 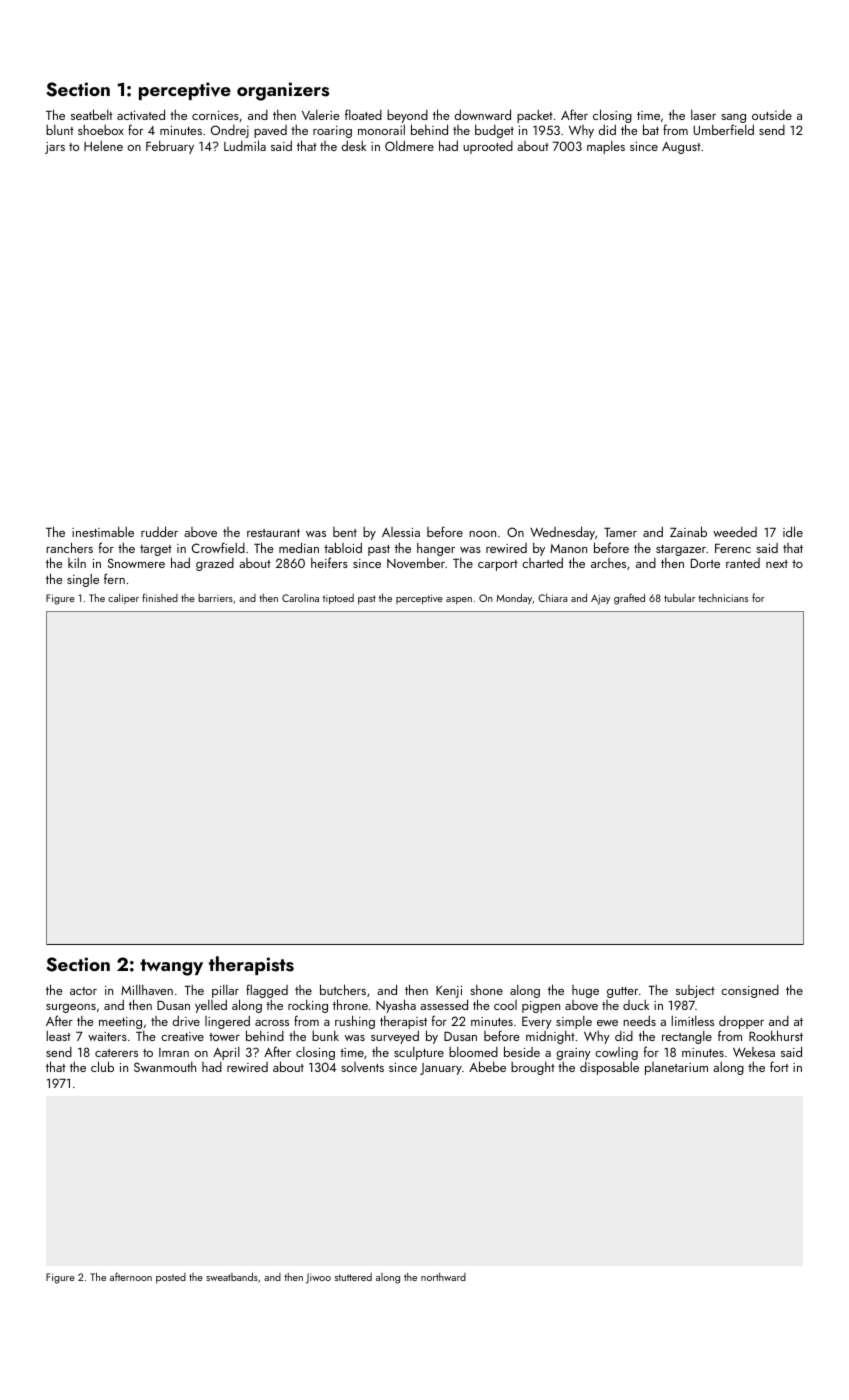 I want to click on Wednesday, so click(x=562, y=533).
